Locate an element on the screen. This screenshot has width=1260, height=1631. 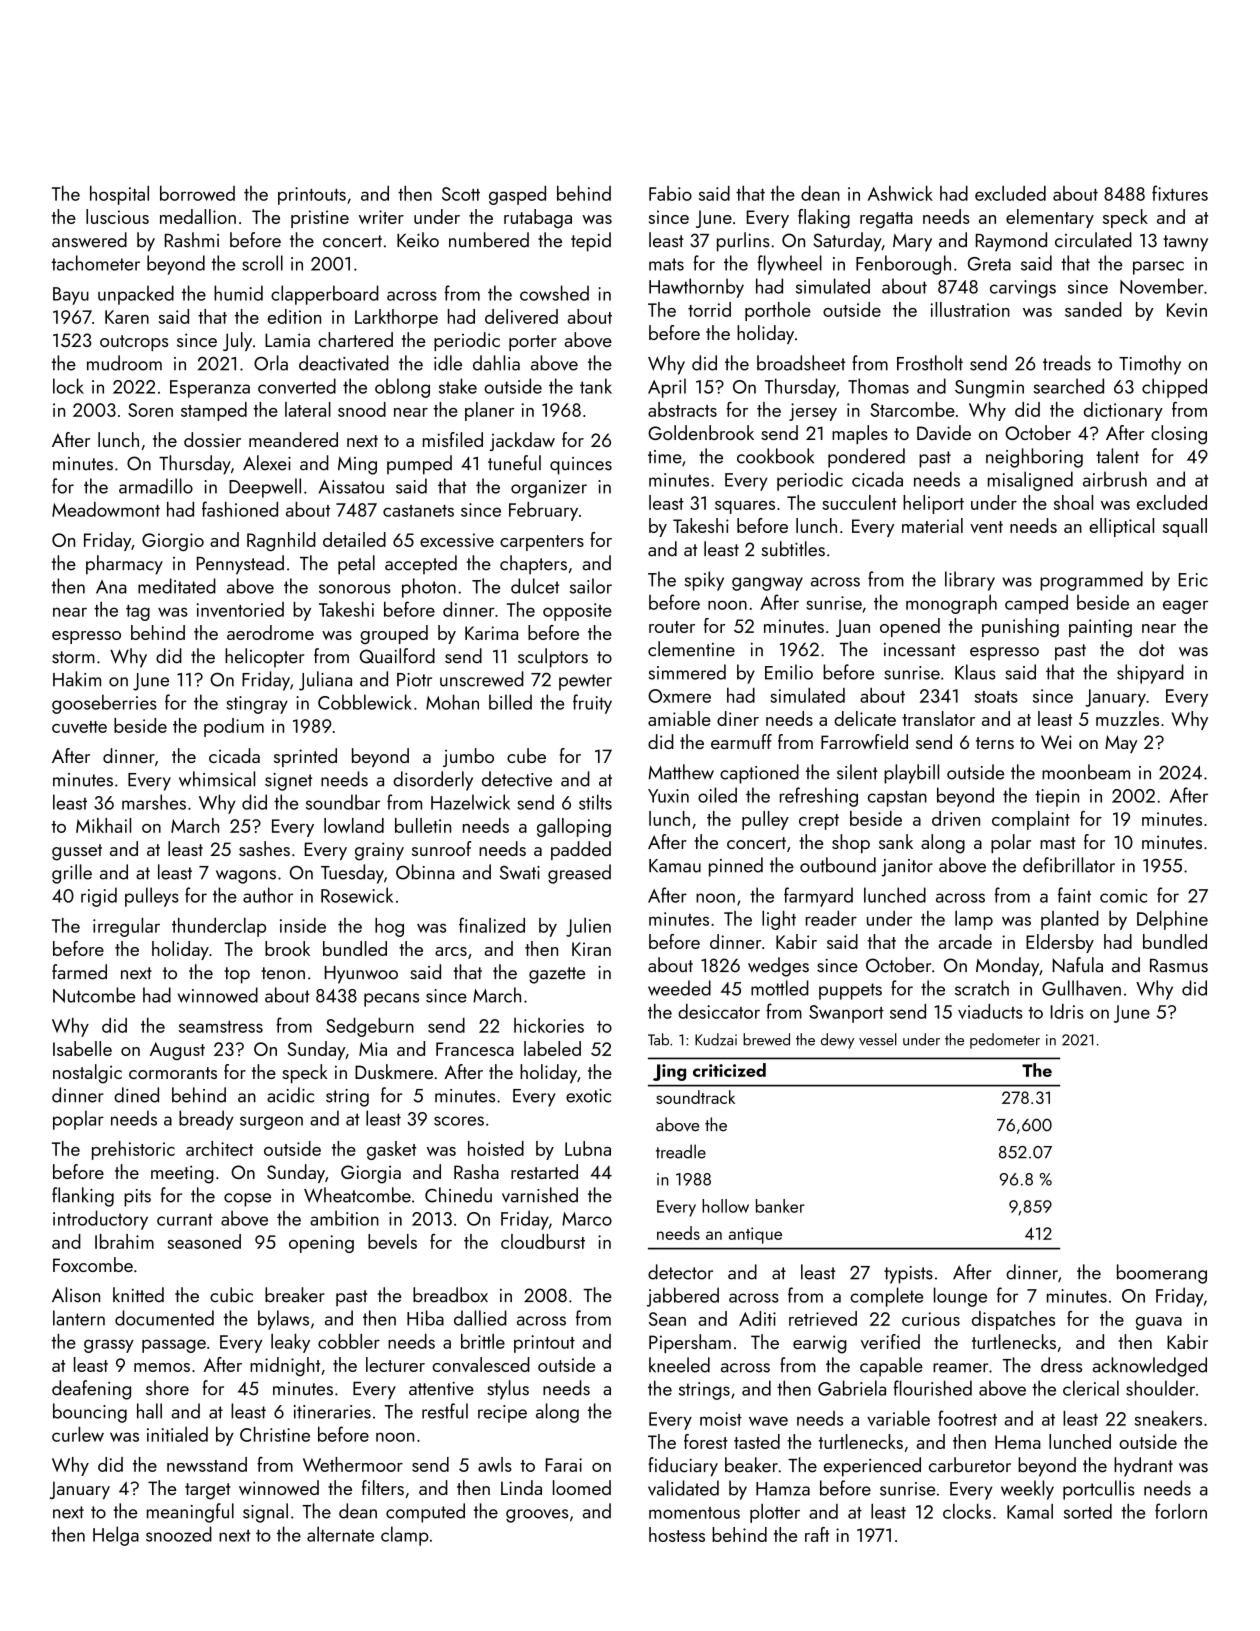
whimsical is located at coordinates (217, 779).
